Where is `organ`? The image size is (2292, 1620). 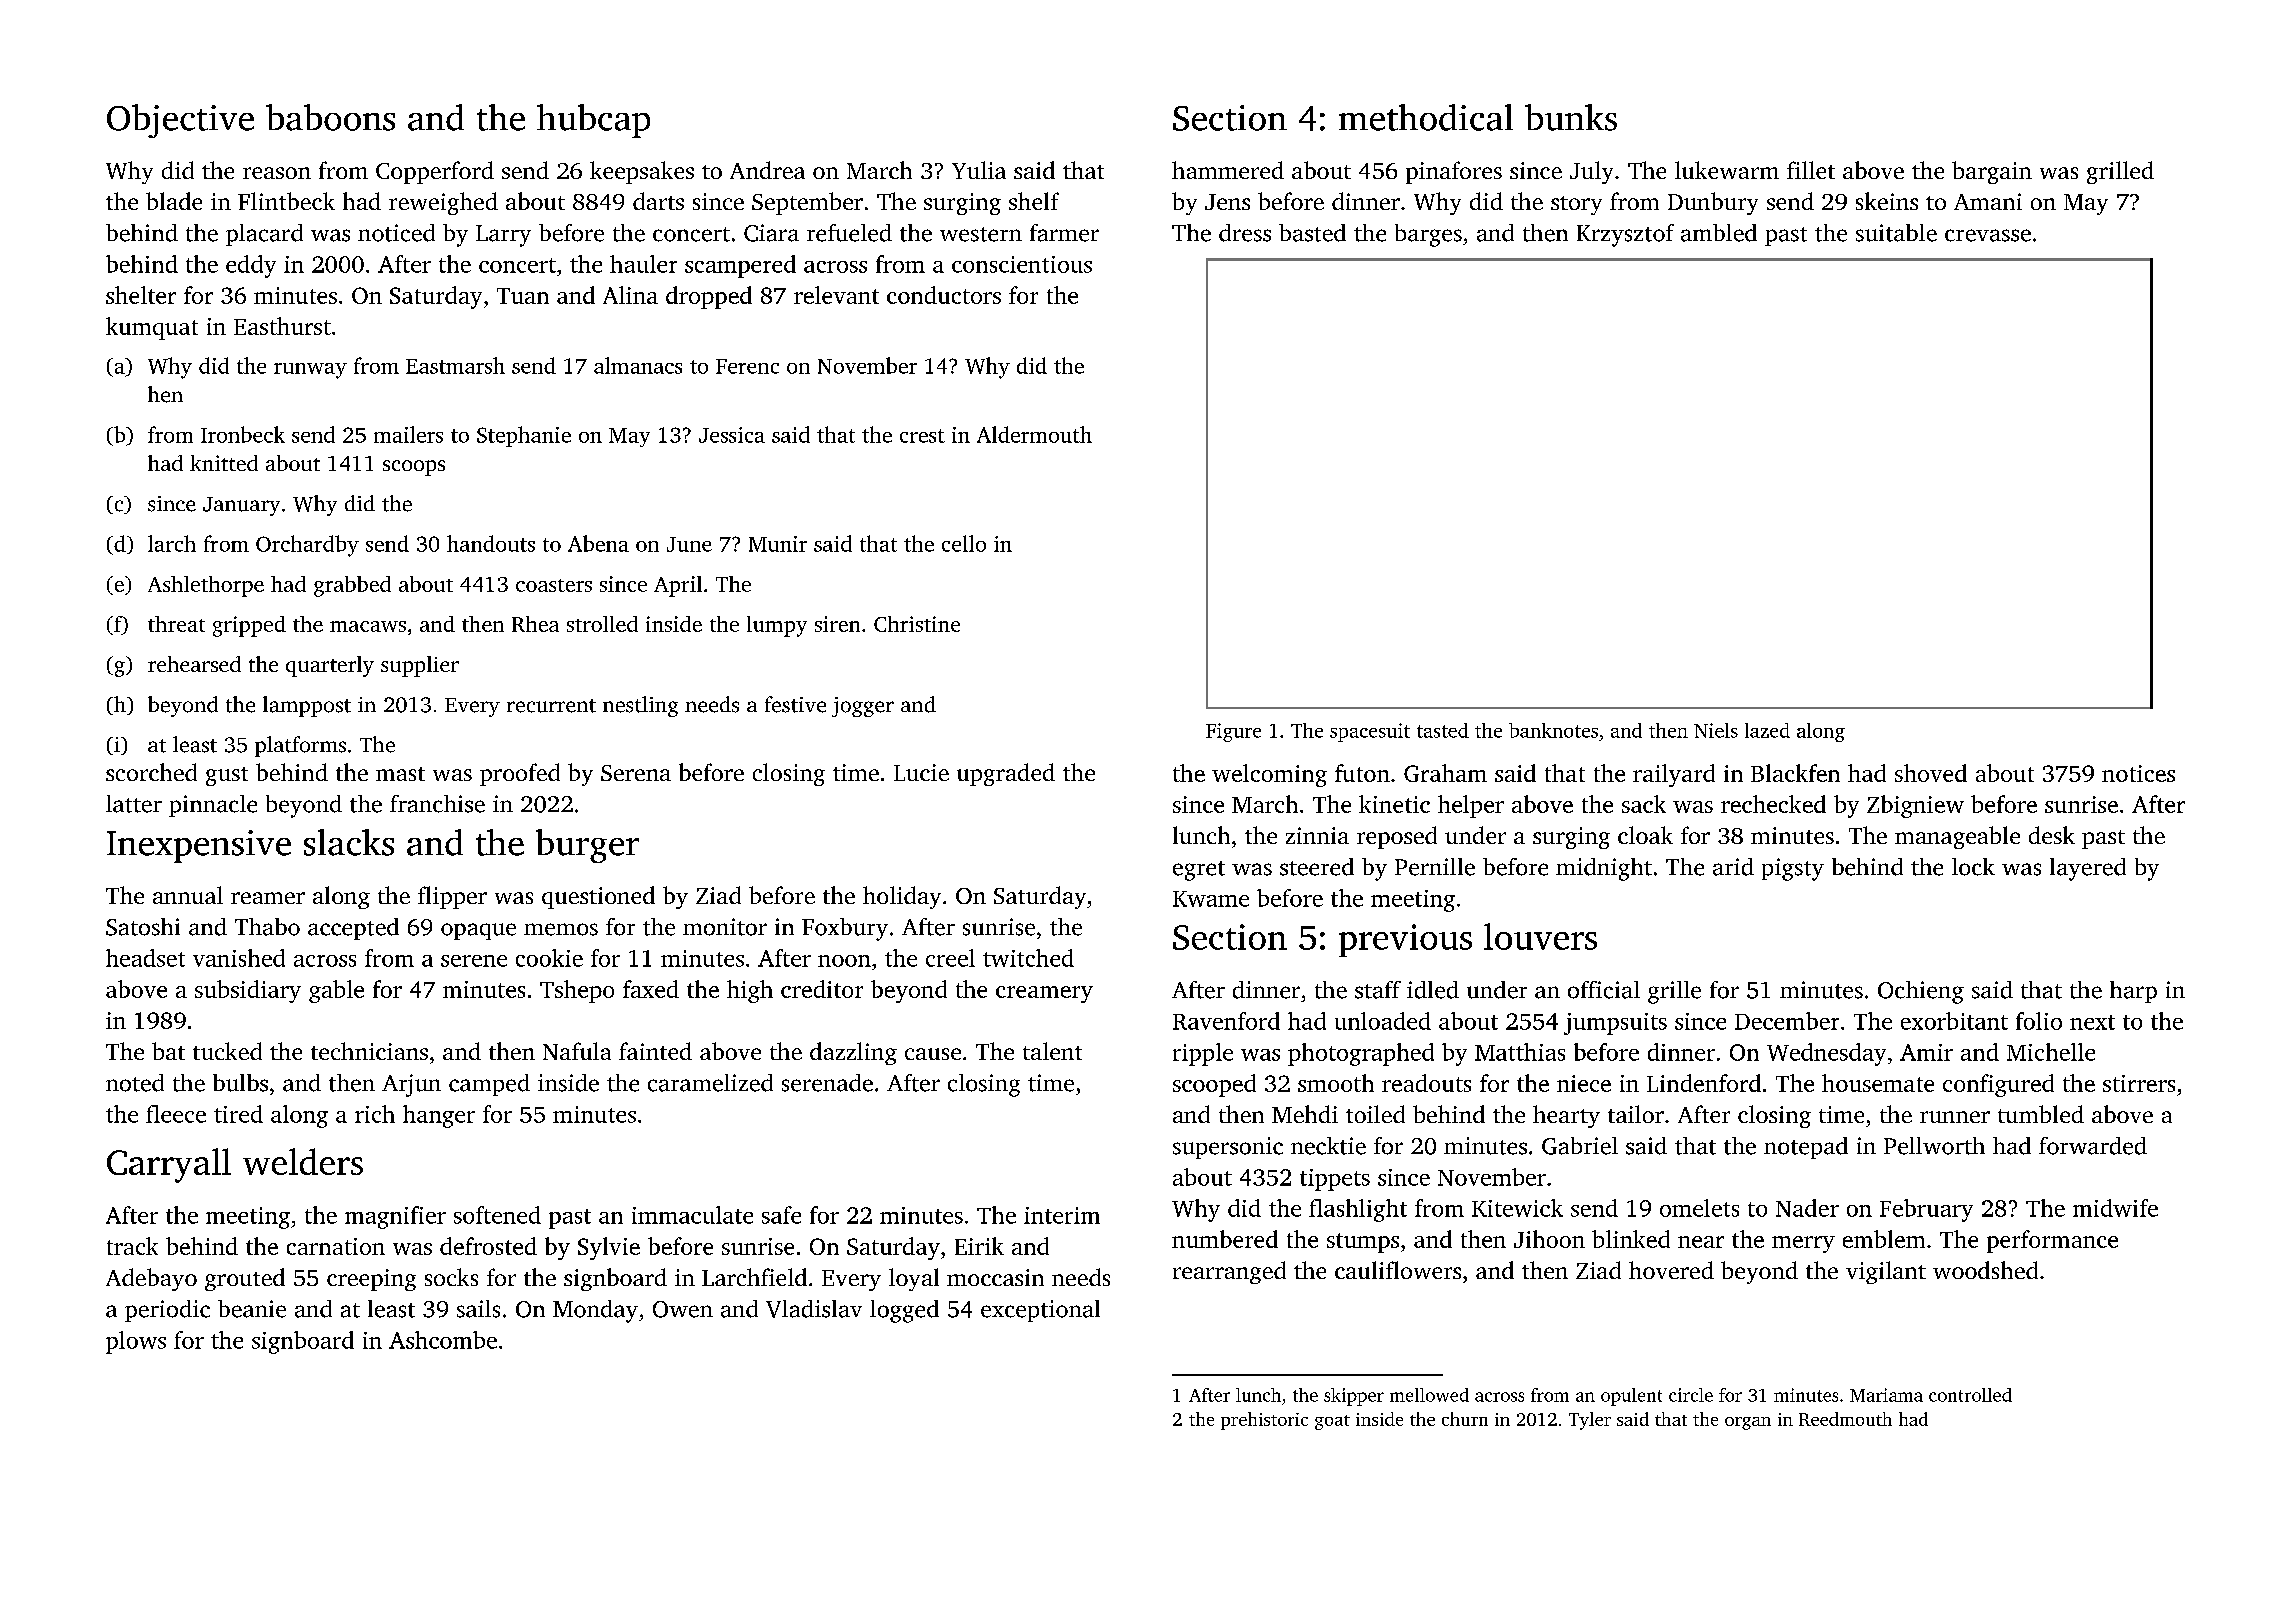
organ is located at coordinates (1748, 1423).
